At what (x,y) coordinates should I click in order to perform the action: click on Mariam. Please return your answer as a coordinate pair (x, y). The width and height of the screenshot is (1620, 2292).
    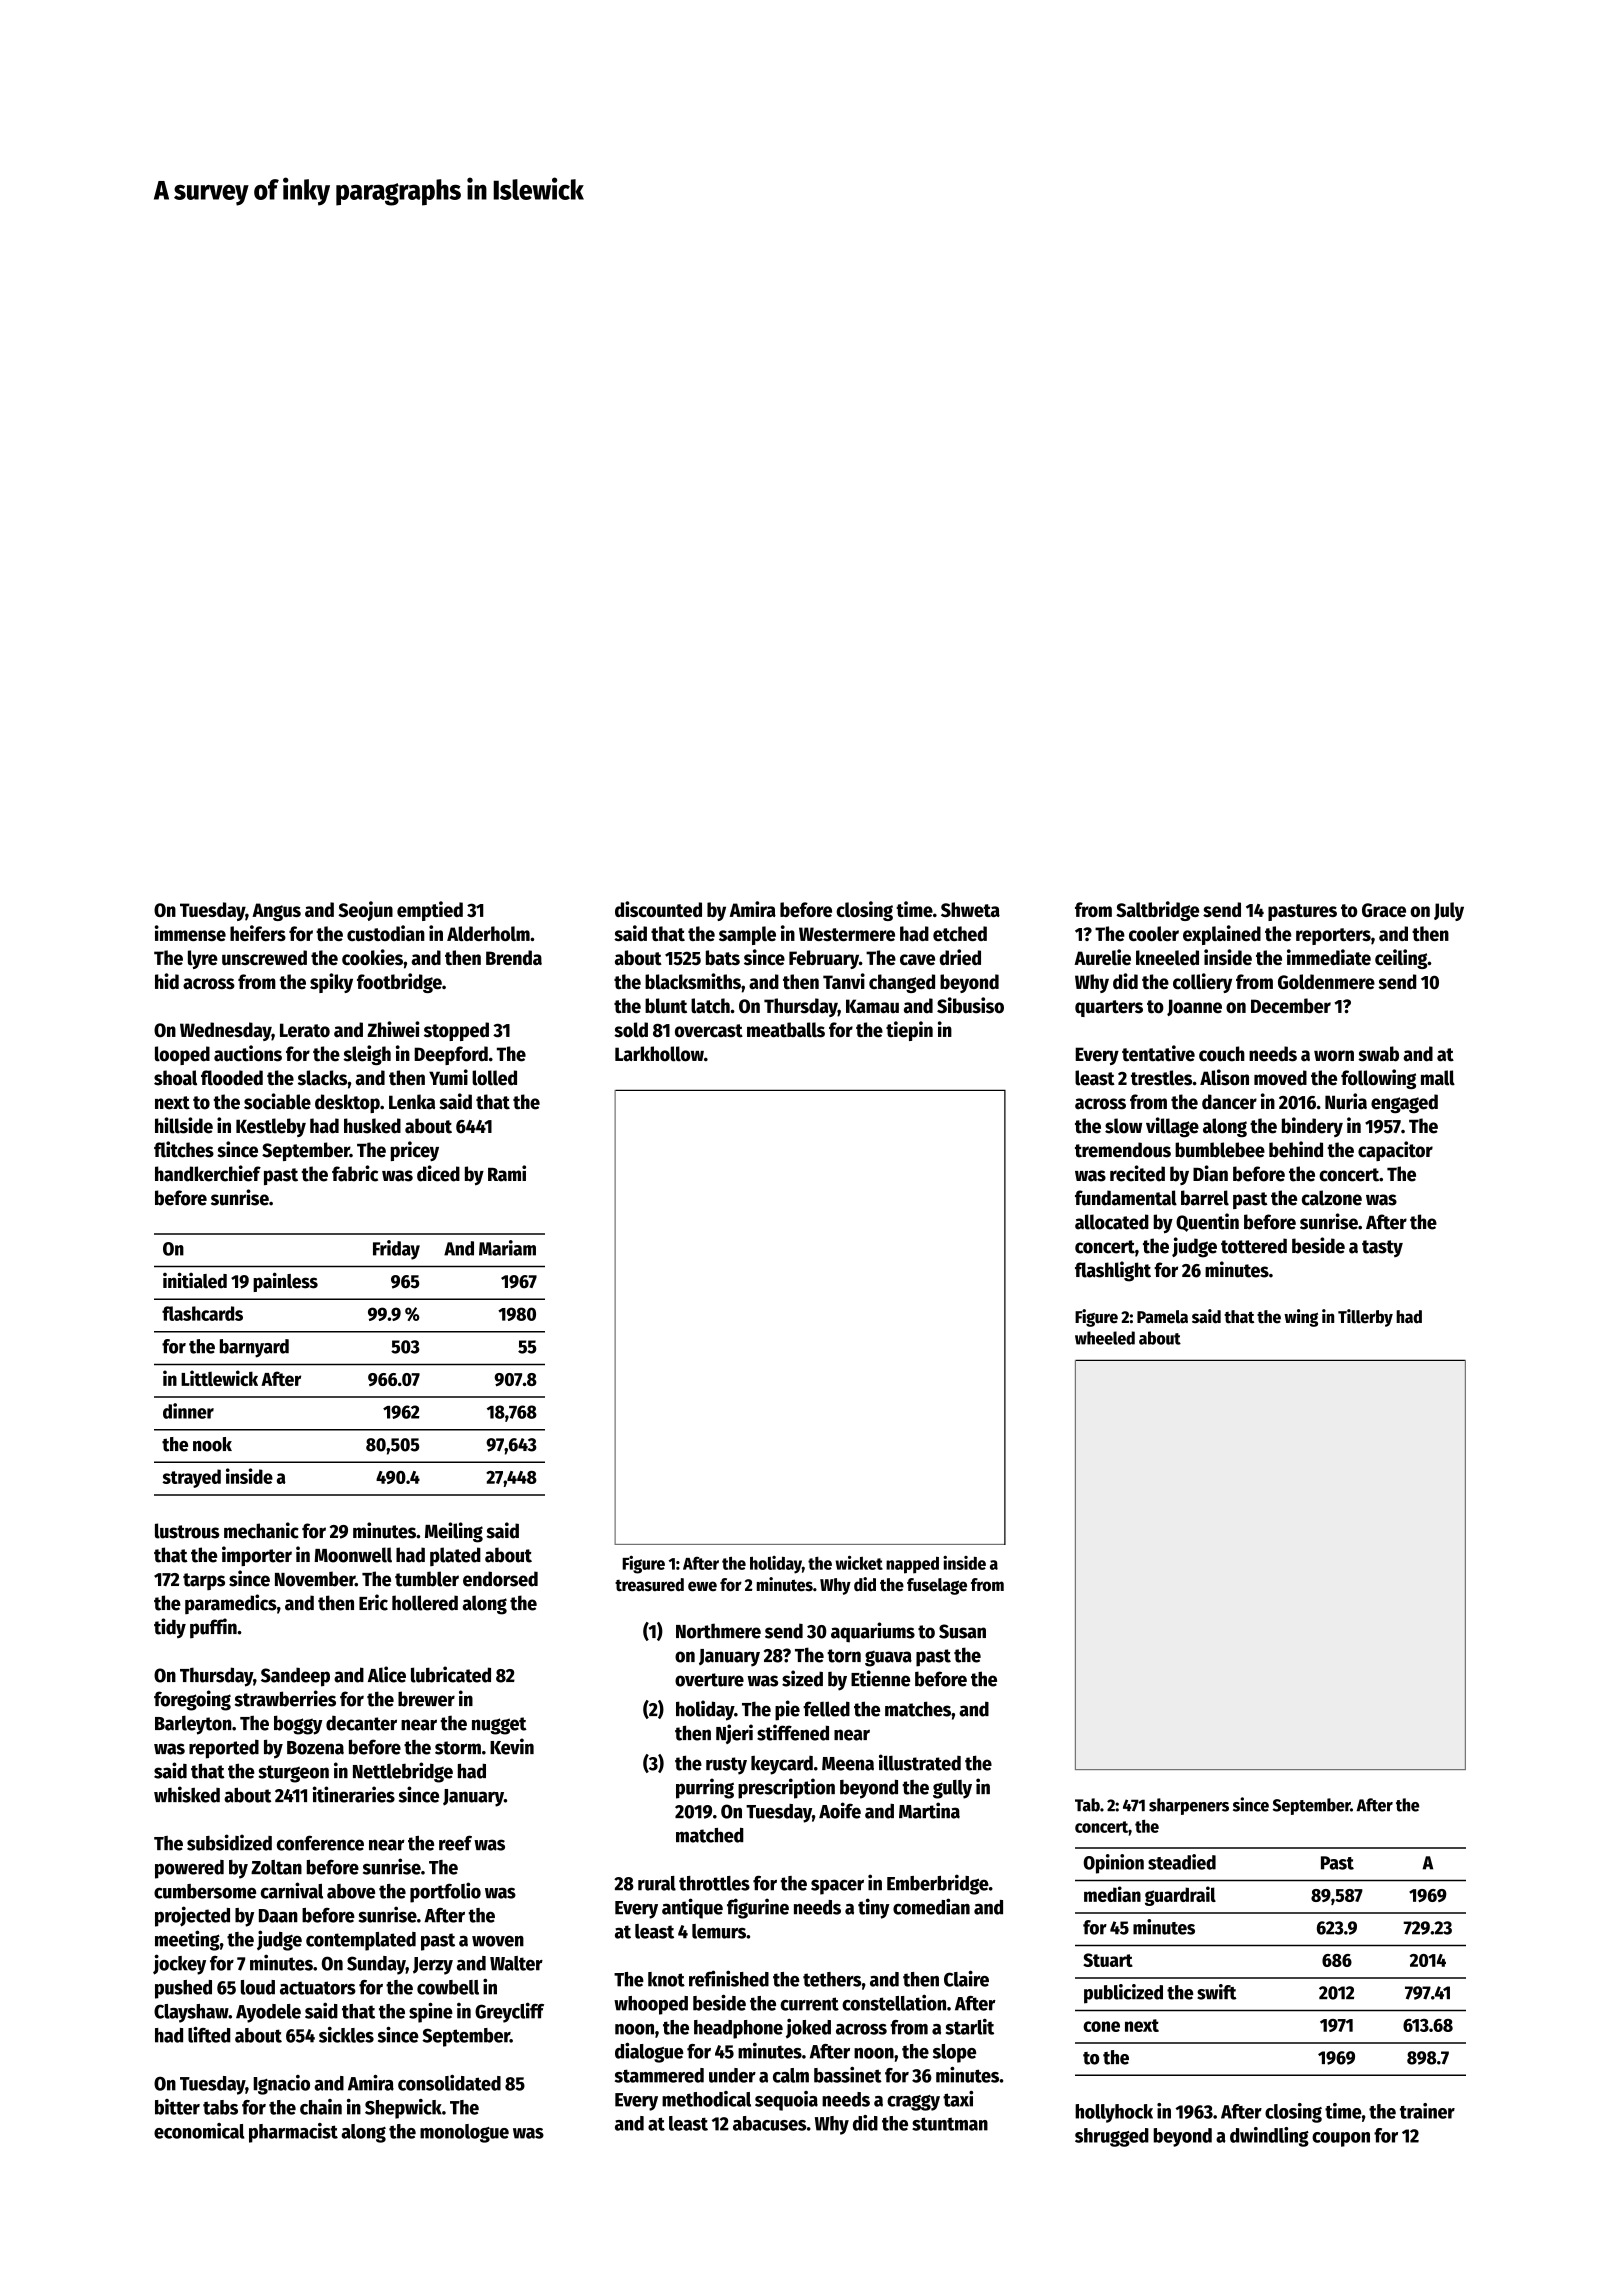
    Looking at the image, I should click on (507, 1248).
